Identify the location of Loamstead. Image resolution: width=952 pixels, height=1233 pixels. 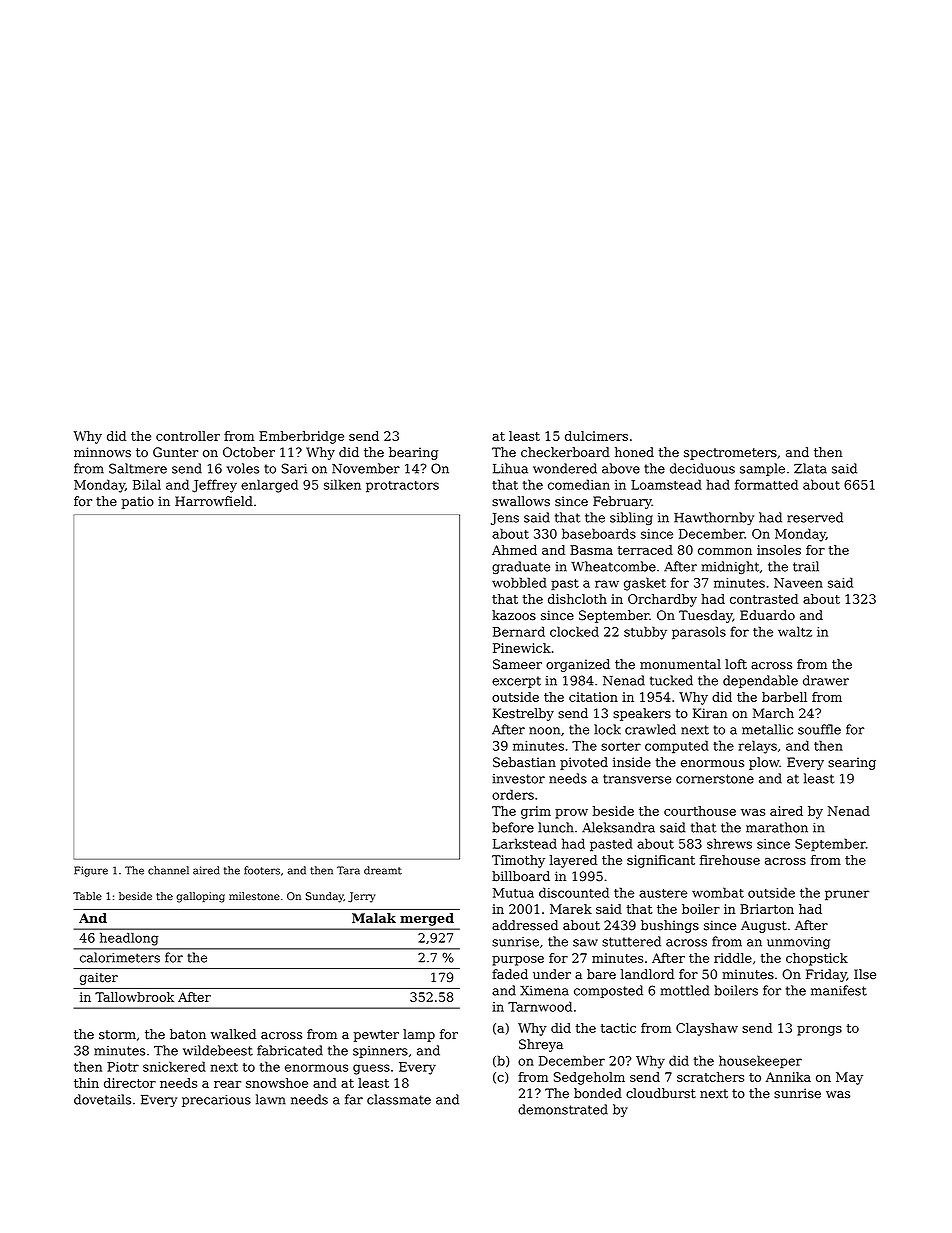
(666, 484).
